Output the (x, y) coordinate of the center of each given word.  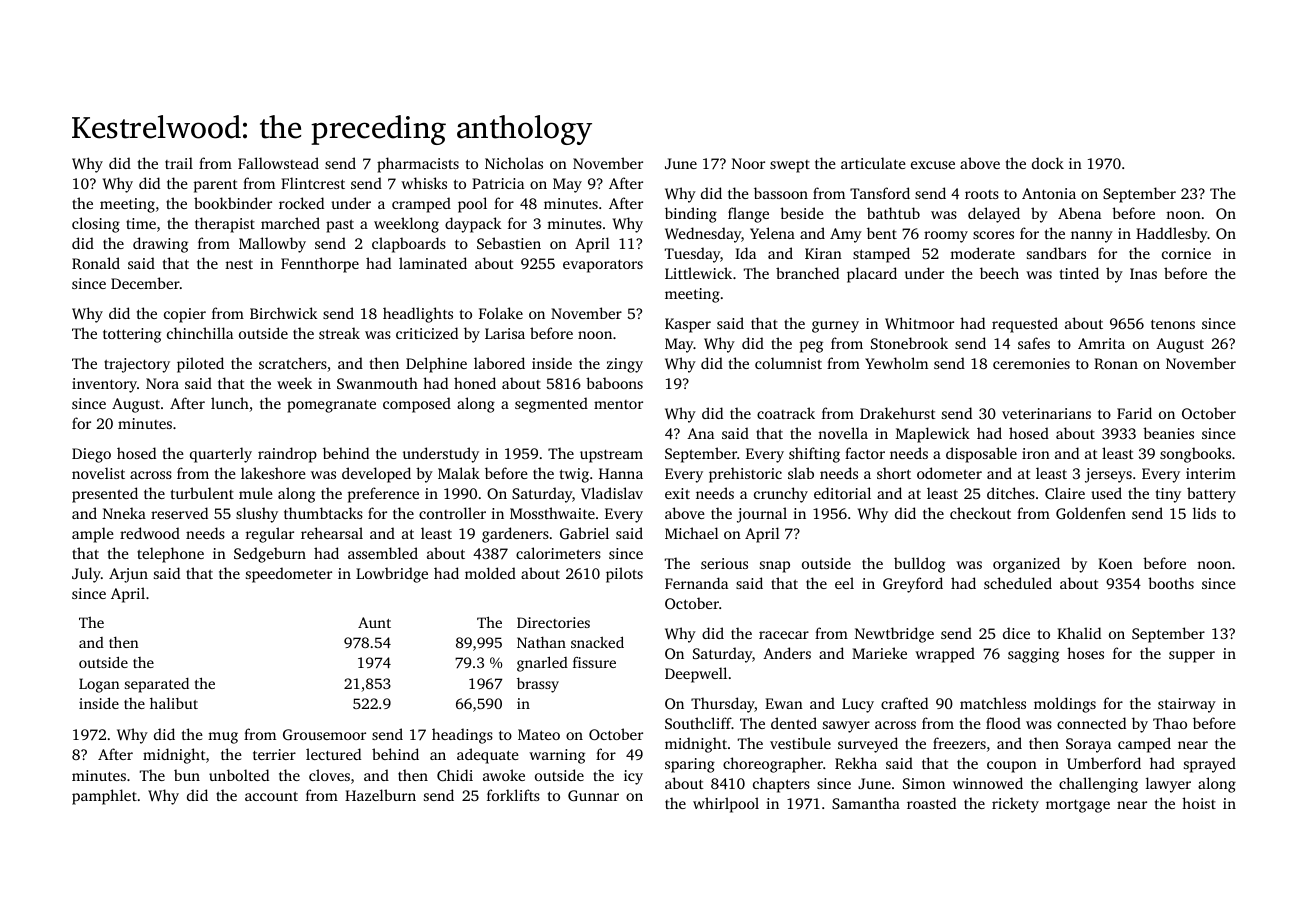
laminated (433, 263)
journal (762, 515)
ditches (1011, 493)
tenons (1173, 324)
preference (383, 495)
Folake (501, 313)
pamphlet (104, 797)
